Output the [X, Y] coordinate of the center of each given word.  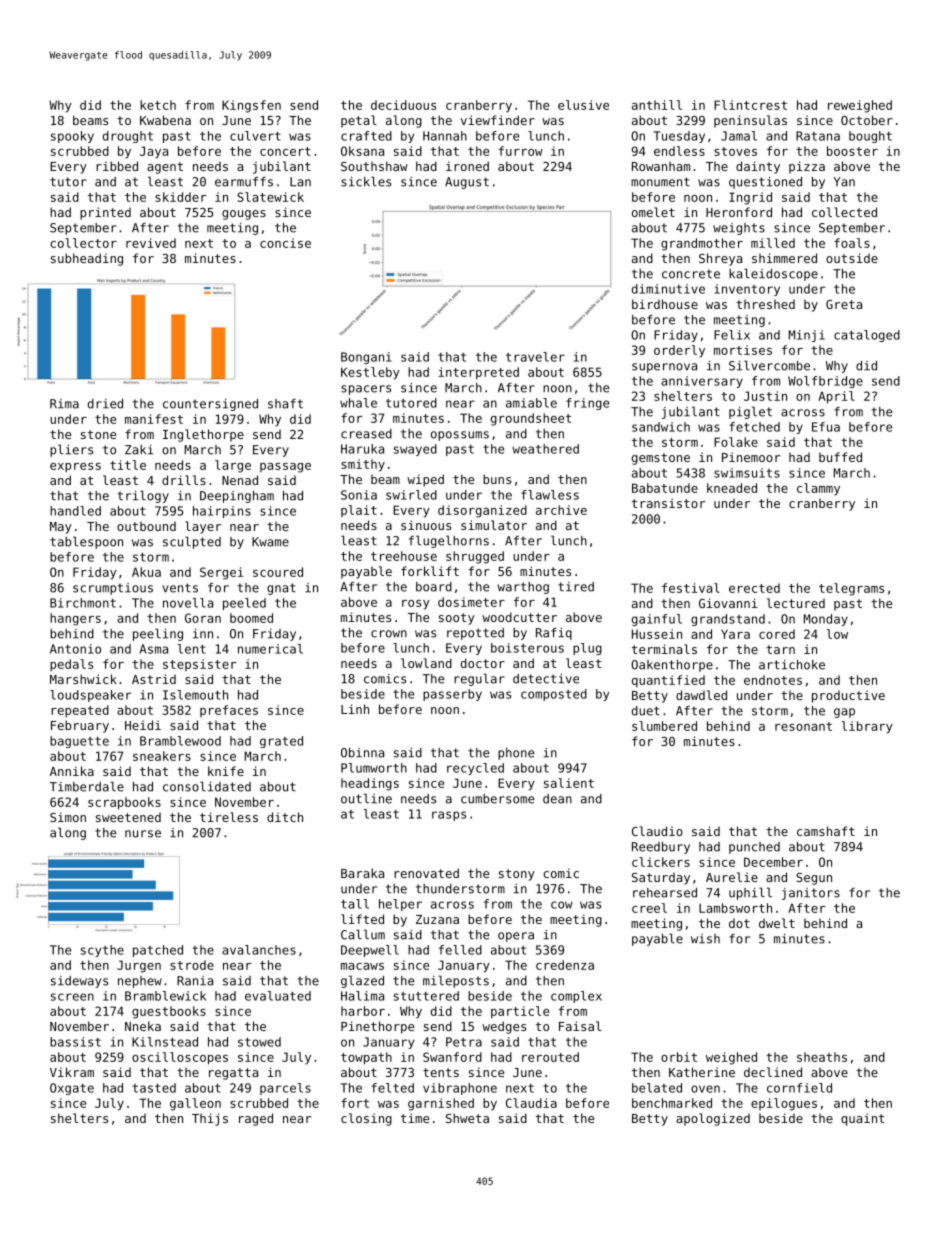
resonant [803, 726]
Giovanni [728, 603]
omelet [653, 212]
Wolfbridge [825, 382]
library [867, 727]
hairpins [222, 512]
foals [852, 243]
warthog [523, 588]
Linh [355, 709]
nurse [143, 834]
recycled [475, 769]
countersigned [210, 405]
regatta [233, 1074]
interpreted [478, 373]
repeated [80, 711]
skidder [180, 197]
